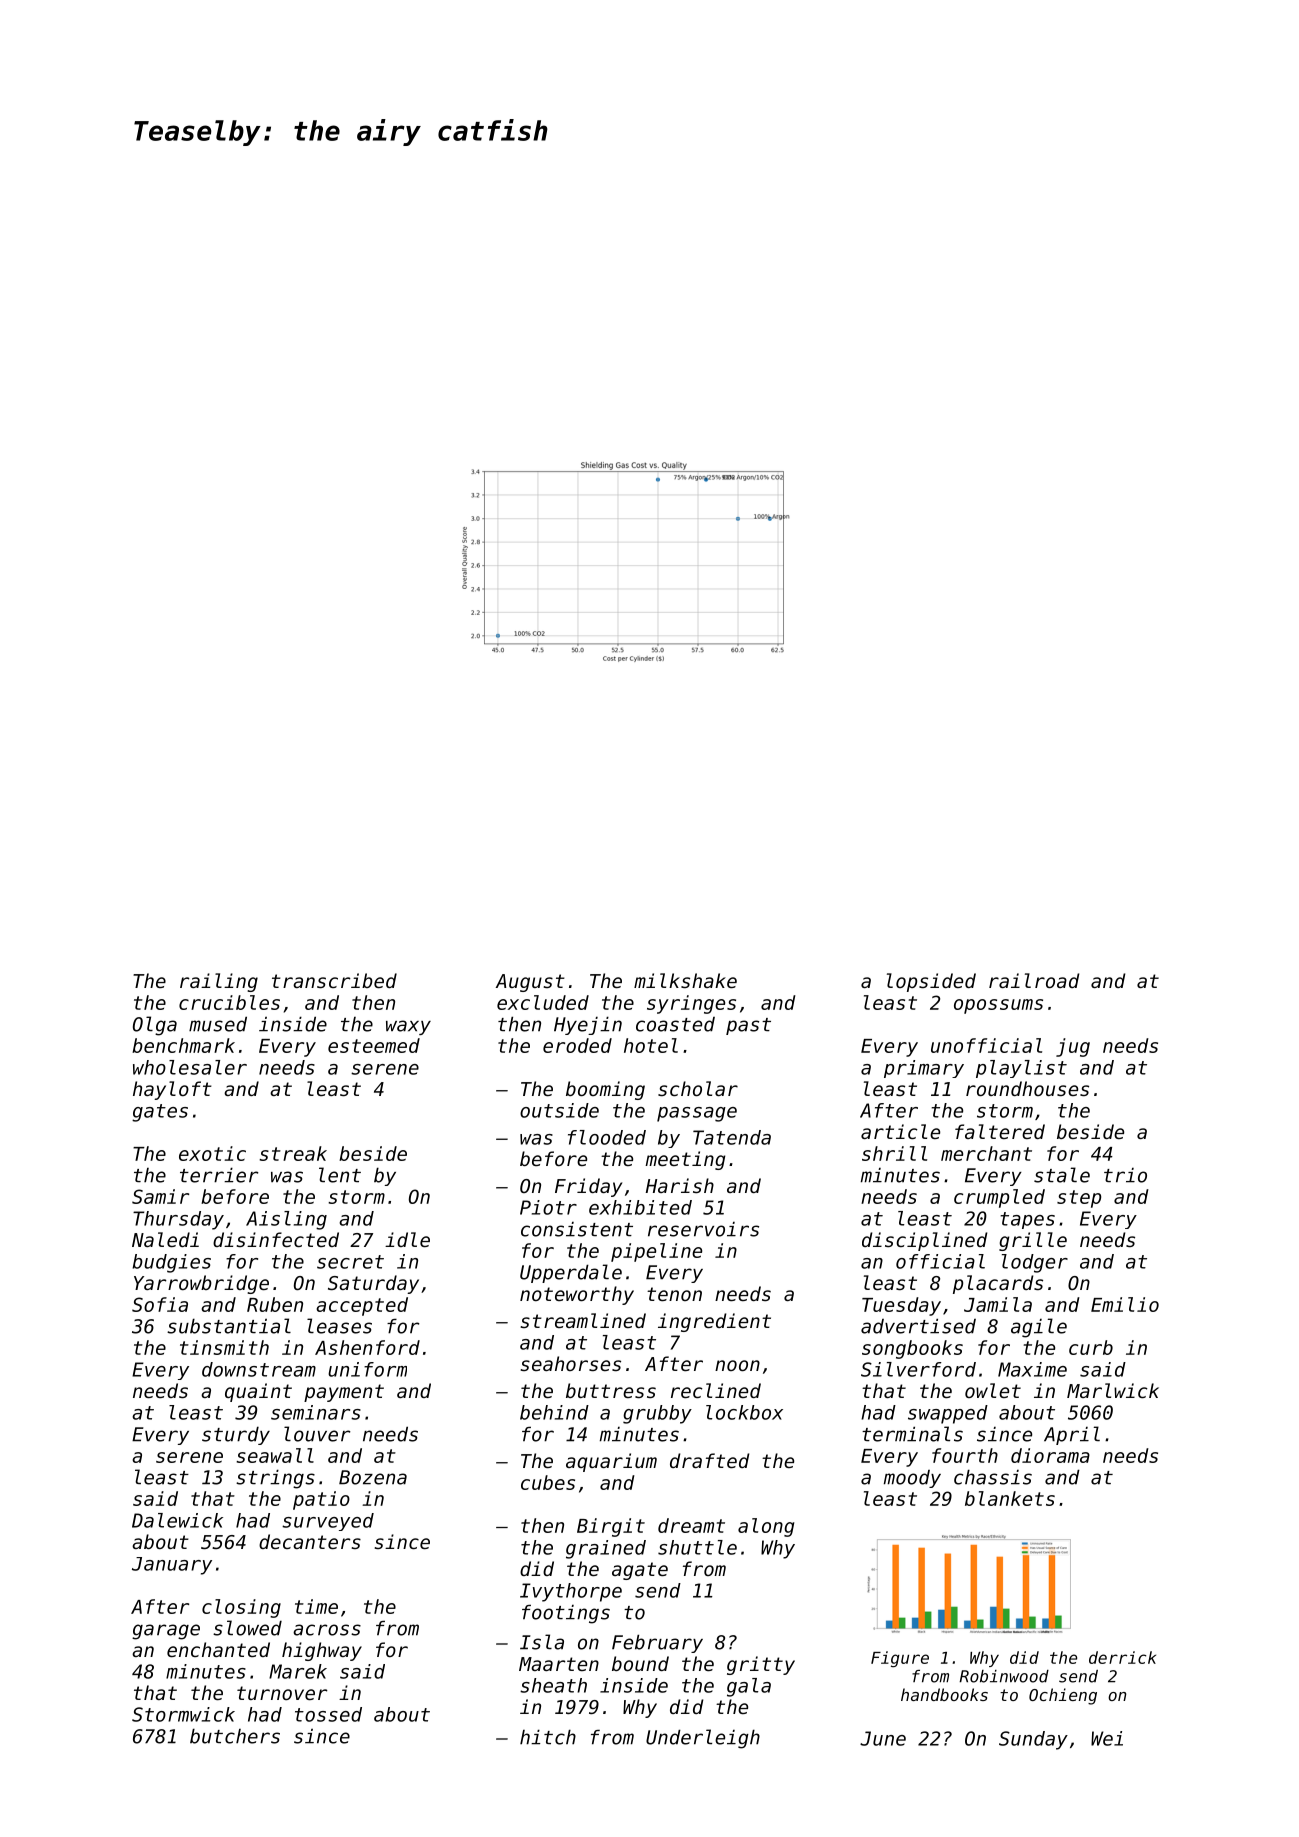 This screenshot has height=1837, width=1299. I want to click on highway, so click(322, 1651).
